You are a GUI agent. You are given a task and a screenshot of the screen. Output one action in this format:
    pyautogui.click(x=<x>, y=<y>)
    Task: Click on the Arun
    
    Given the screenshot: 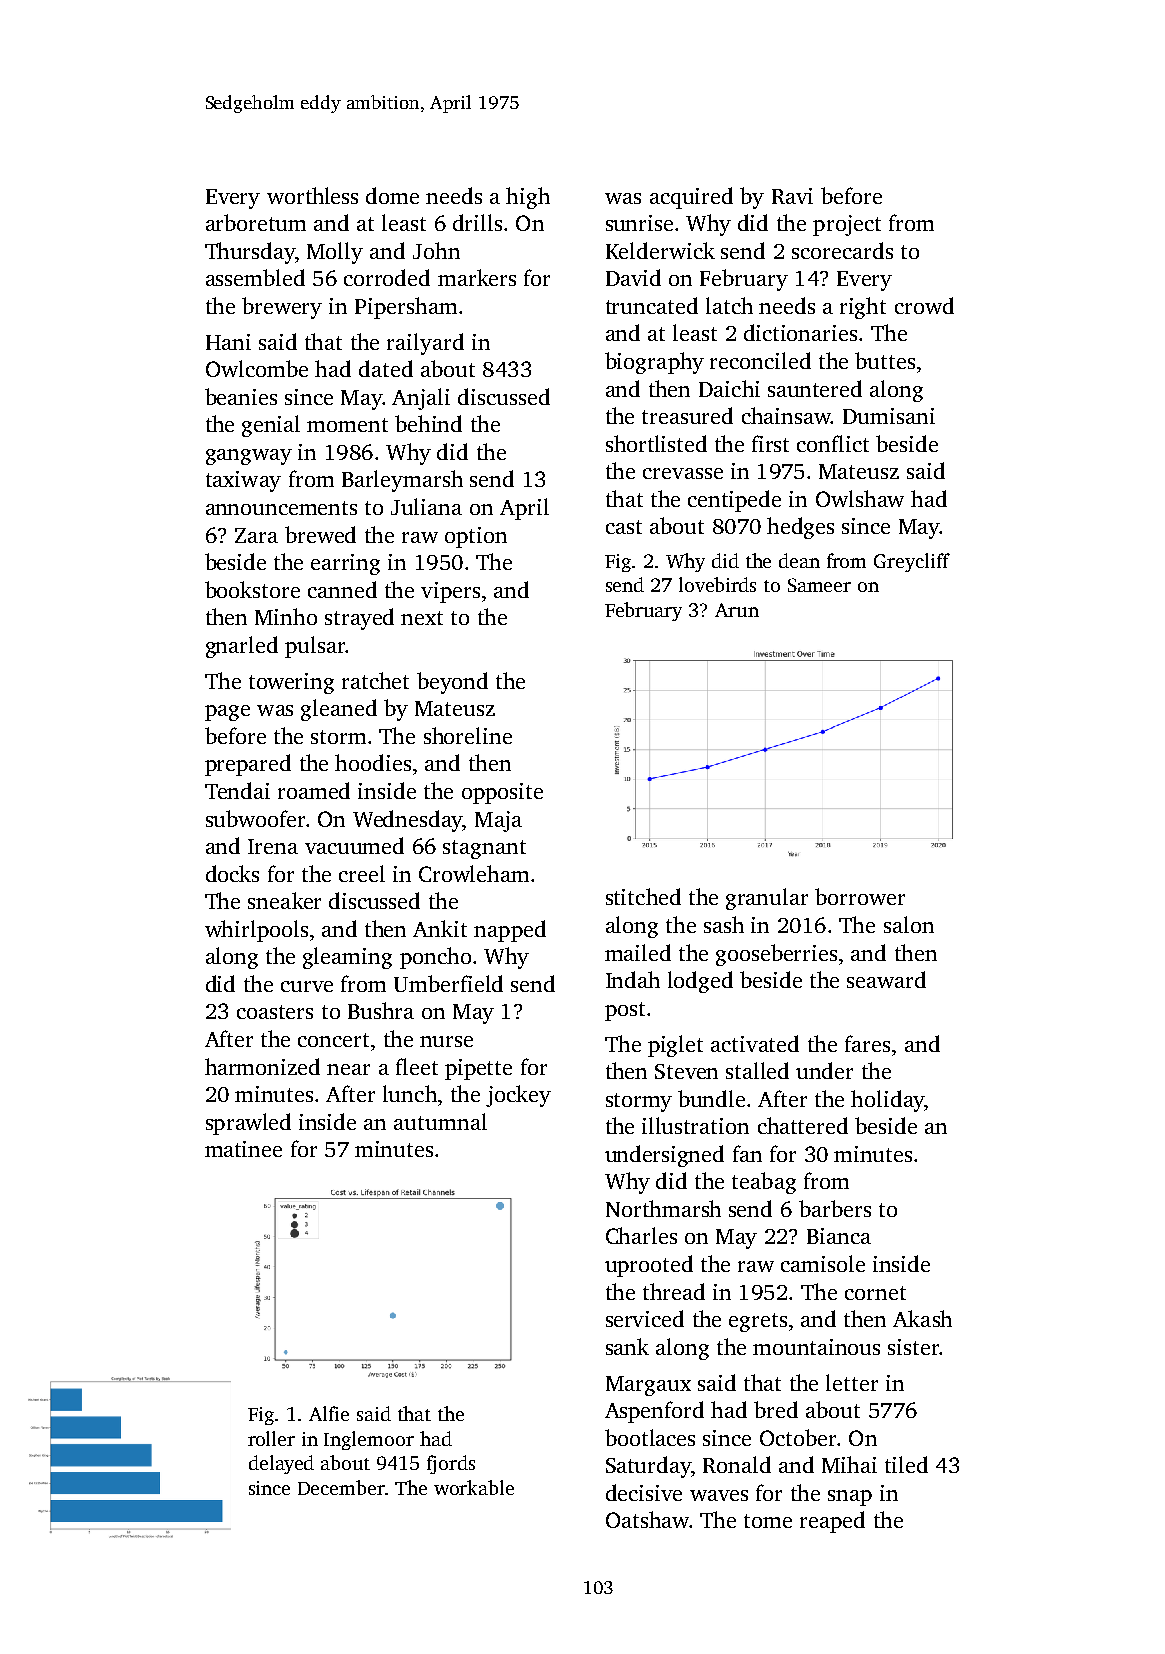 What is the action you would take?
    pyautogui.click(x=737, y=610)
